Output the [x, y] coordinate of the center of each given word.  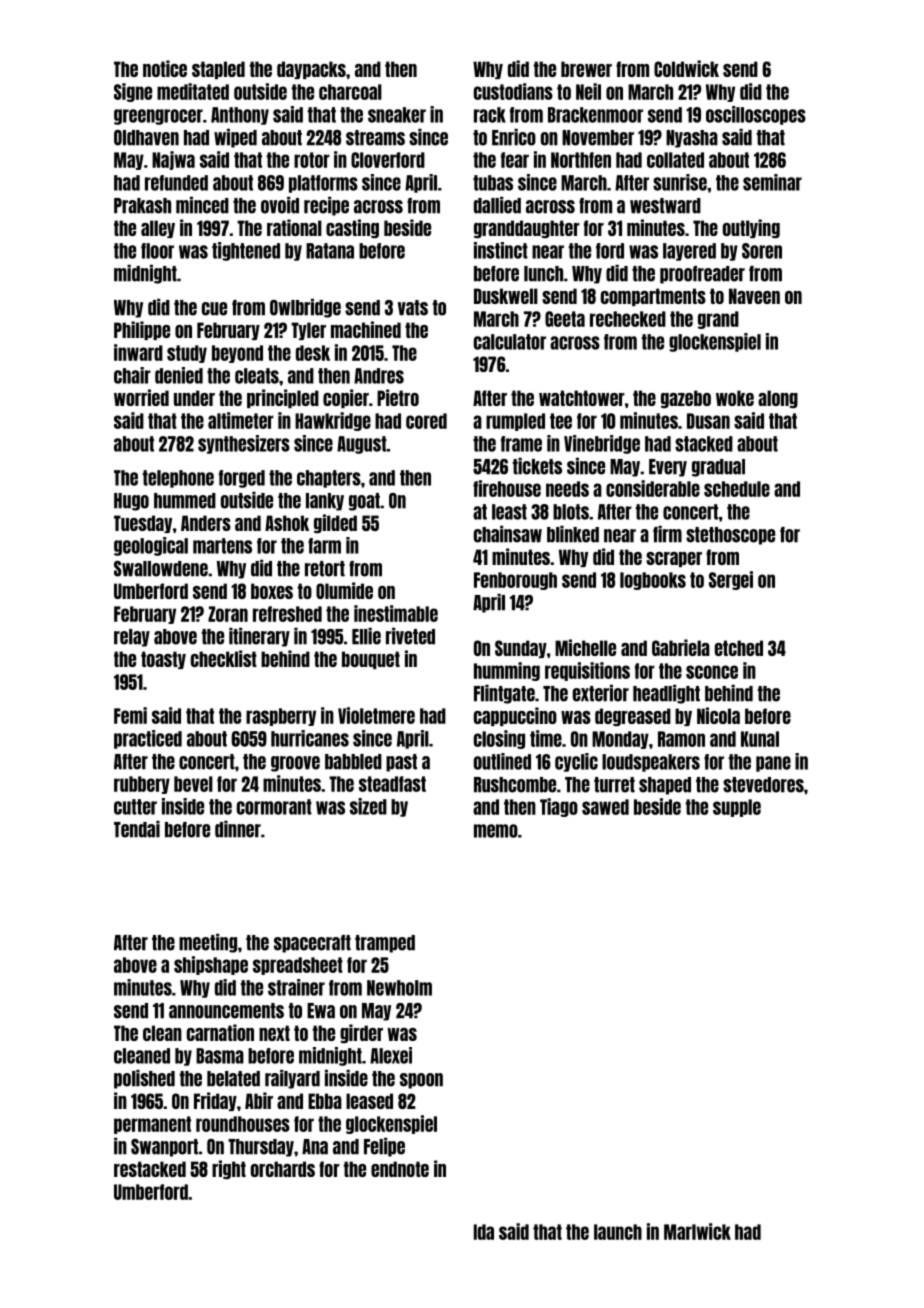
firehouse [507, 488]
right [229, 1170]
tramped [385, 944]
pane [773, 764]
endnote [400, 1169]
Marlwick [697, 1231]
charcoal [350, 92]
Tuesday [143, 524]
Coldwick [686, 68]
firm [667, 534]
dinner [238, 829]
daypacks [311, 70]
